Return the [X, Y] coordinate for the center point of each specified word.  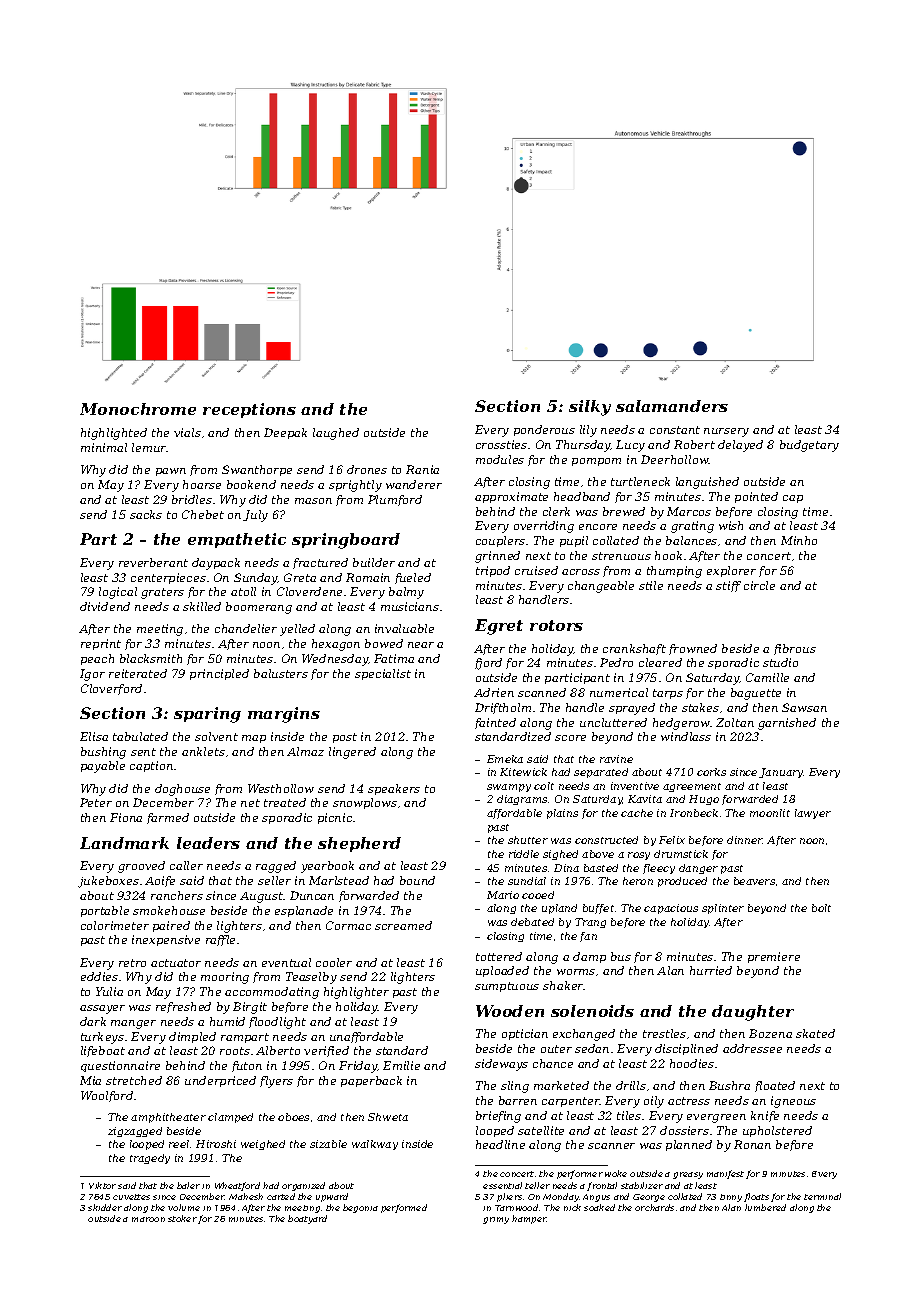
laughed [336, 434]
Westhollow [281, 788]
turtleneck [640, 481]
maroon [148, 1219]
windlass [686, 736]
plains [562, 814]
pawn [171, 472]
